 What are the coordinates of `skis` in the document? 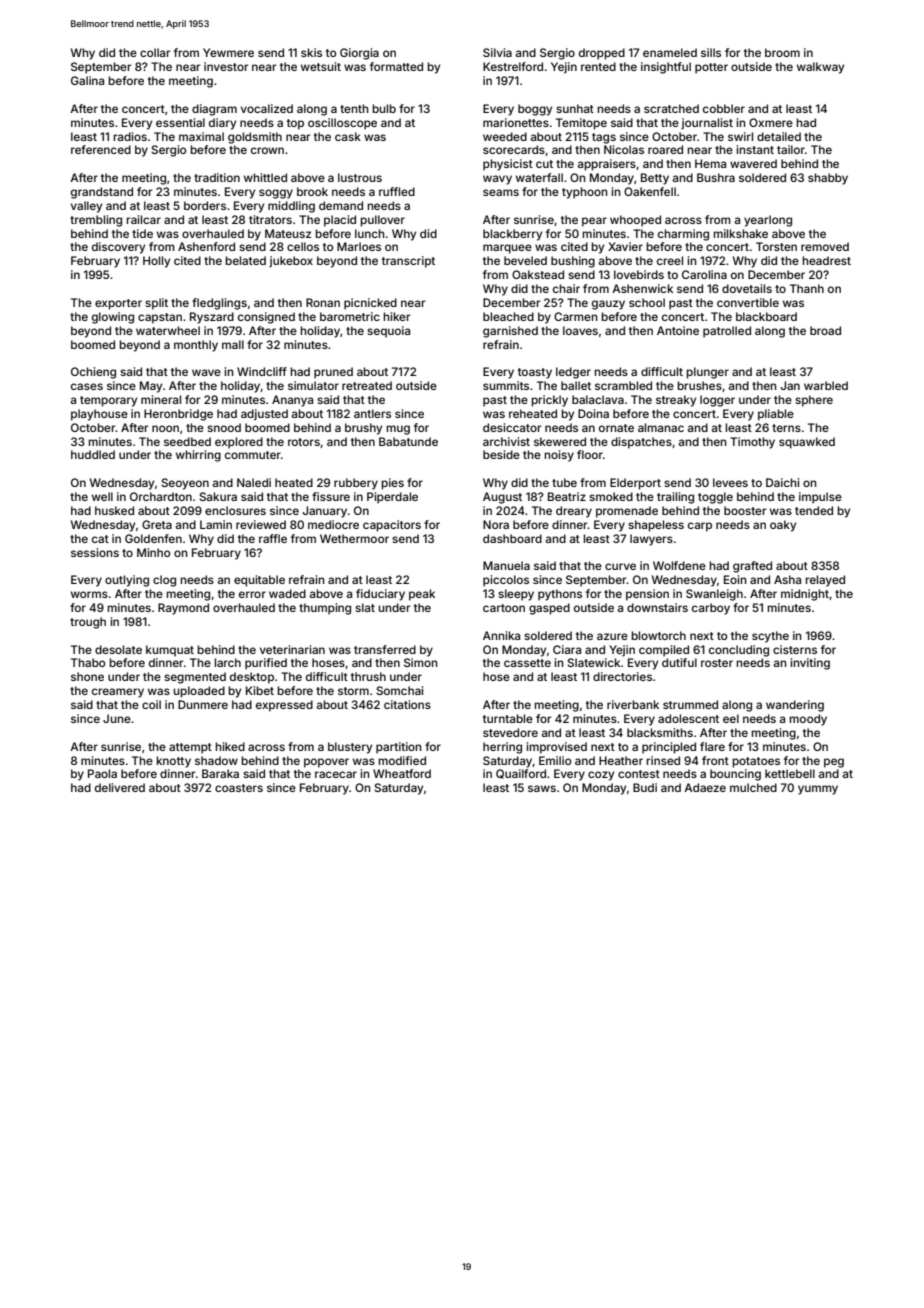 It's located at (311, 52).
